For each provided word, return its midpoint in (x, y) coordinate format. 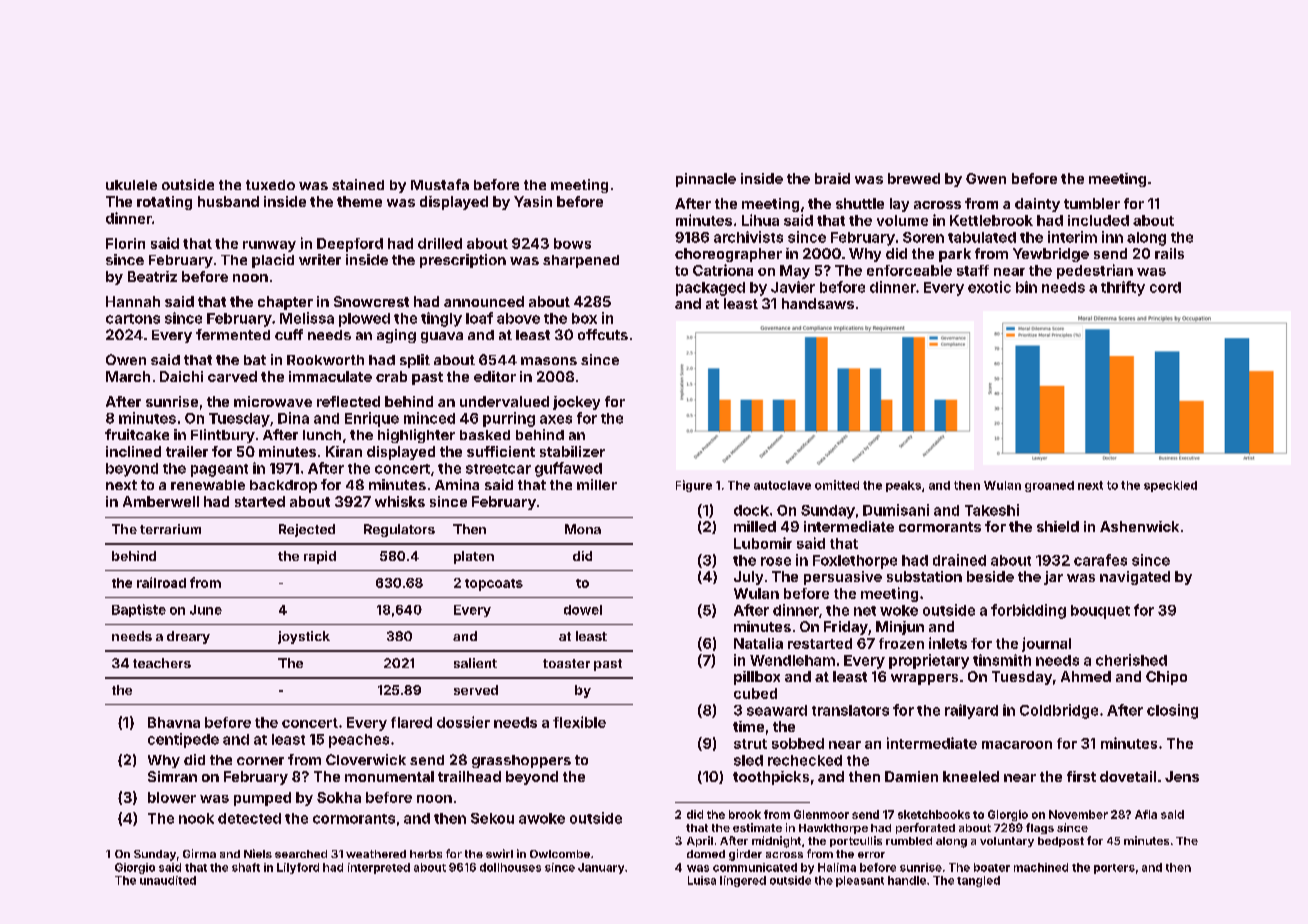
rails (1169, 253)
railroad (161, 582)
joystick (304, 637)
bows (572, 243)
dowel (583, 610)
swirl (499, 853)
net (865, 611)
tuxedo (270, 185)
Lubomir (763, 543)
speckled (1170, 486)
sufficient (501, 451)
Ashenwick (1139, 526)
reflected (348, 401)
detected (249, 818)
